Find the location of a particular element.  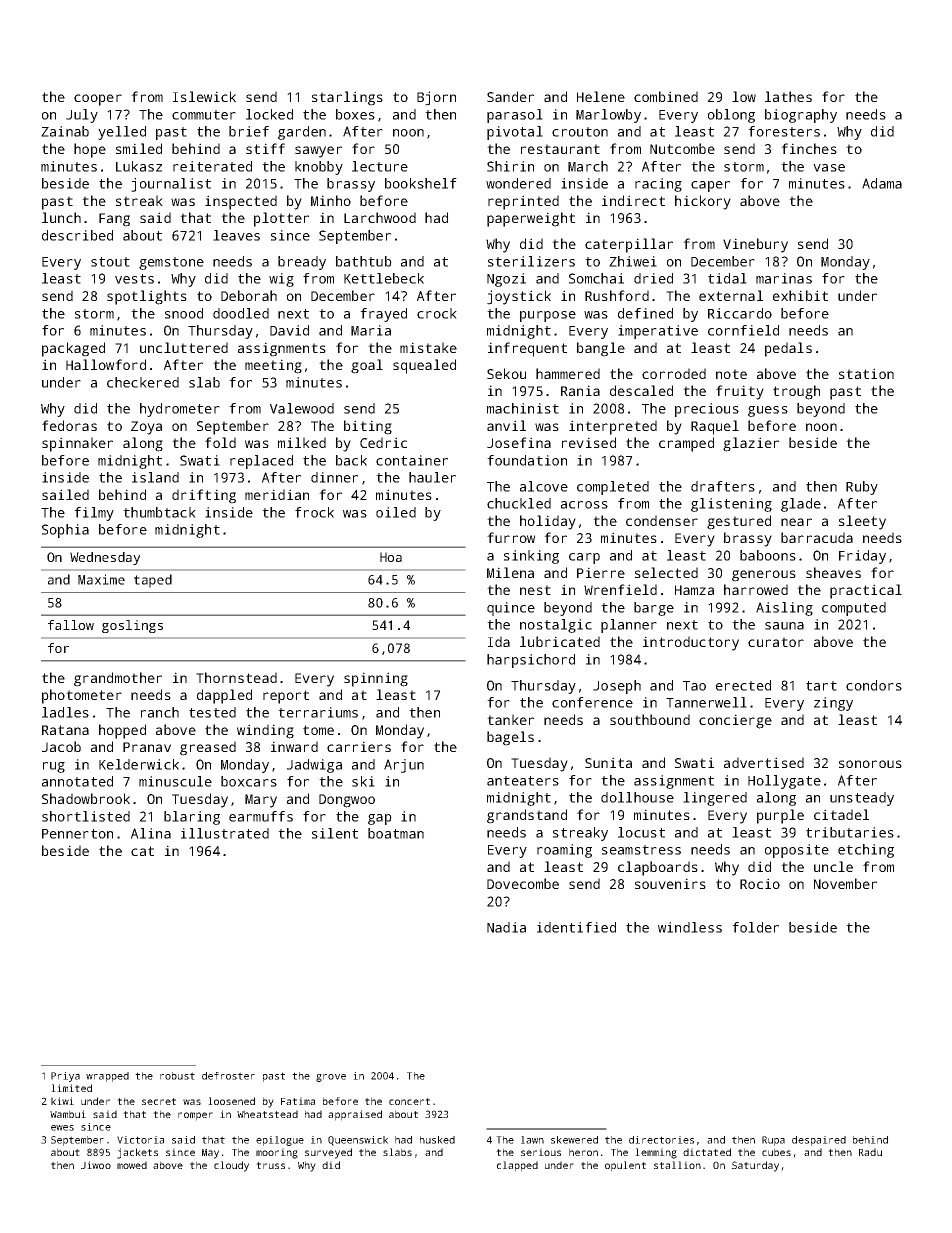

combined is located at coordinates (666, 96).
